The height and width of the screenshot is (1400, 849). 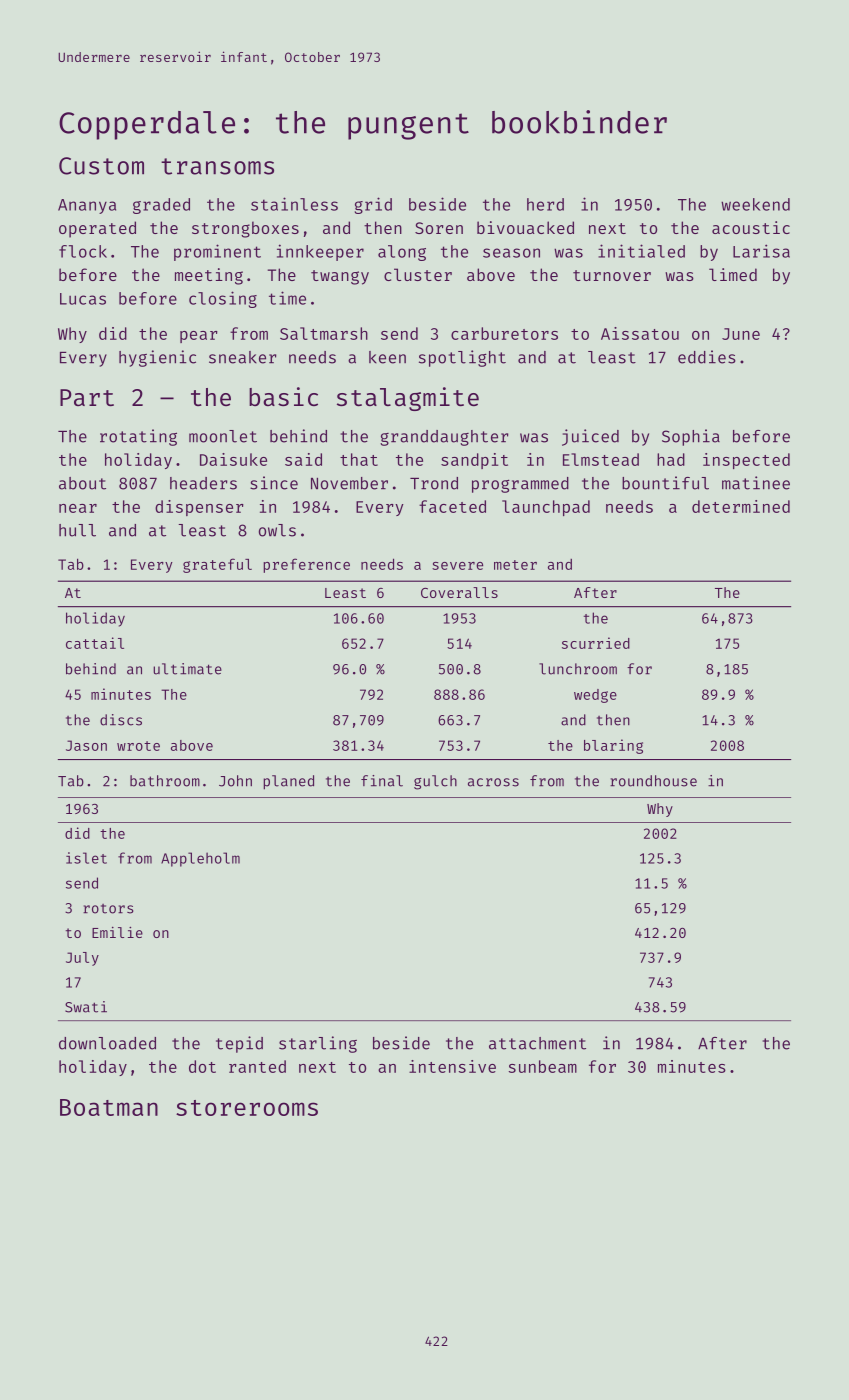 I want to click on carburetors, so click(x=504, y=333).
